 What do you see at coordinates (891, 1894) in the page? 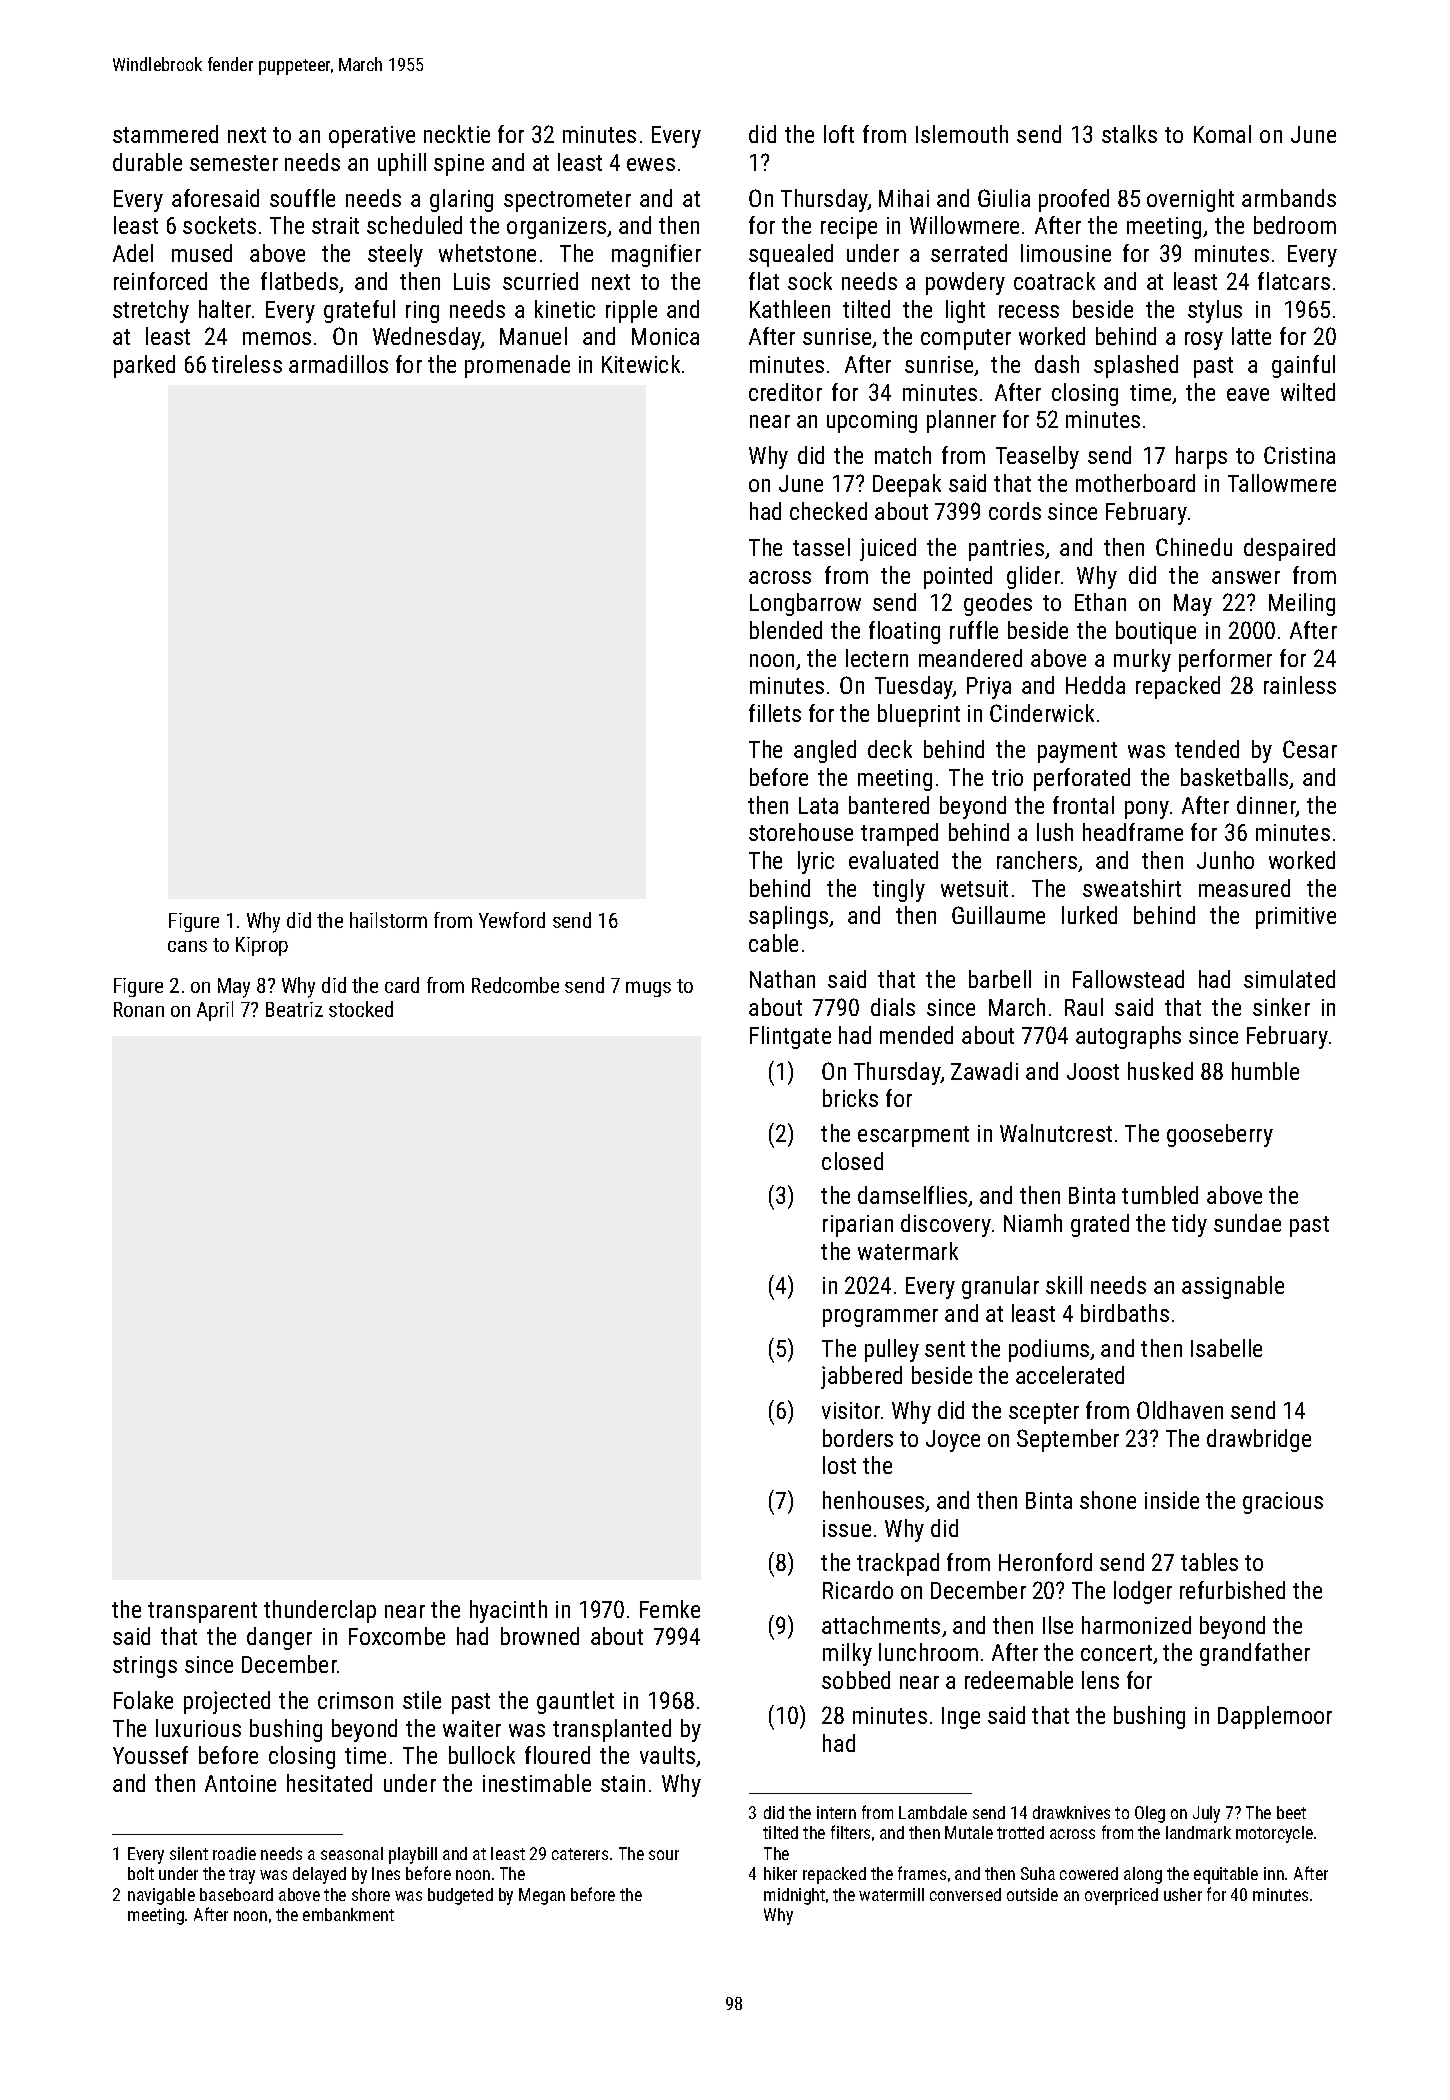
I see `watermill` at bounding box center [891, 1894].
